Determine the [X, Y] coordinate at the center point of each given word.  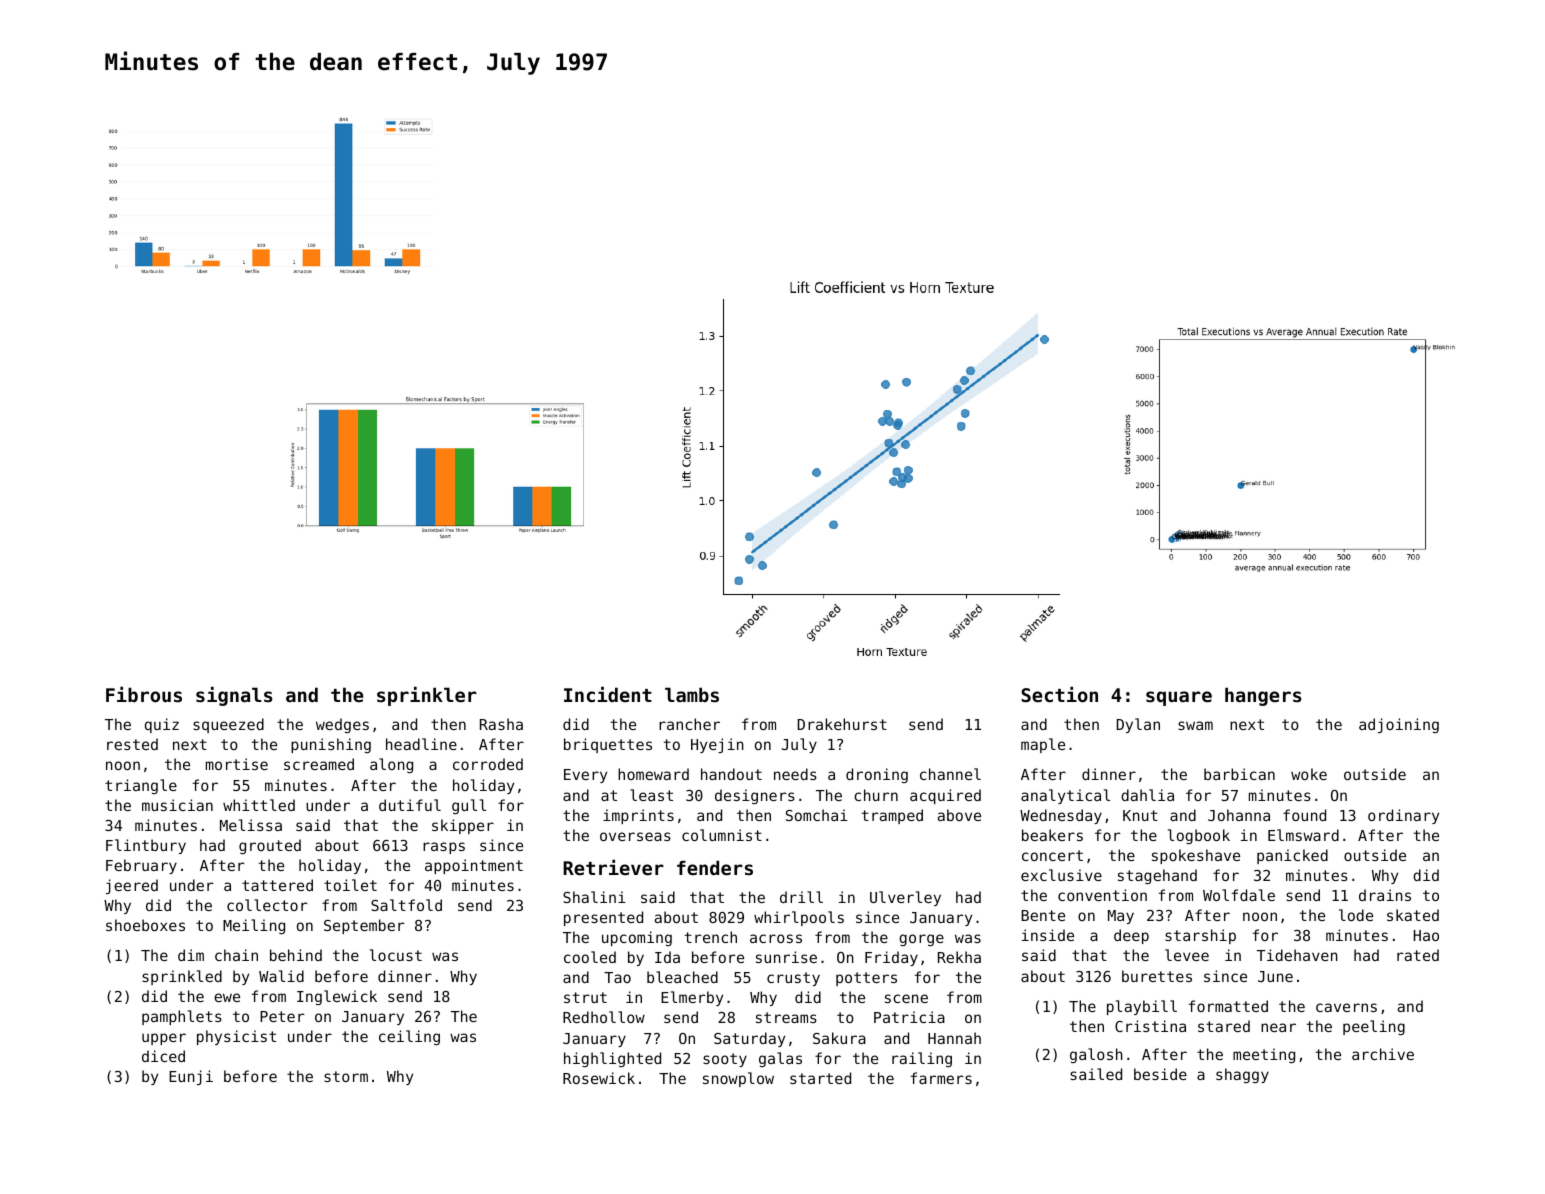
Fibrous [144, 694]
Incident [608, 694]
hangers [1263, 696]
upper [164, 1039]
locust [396, 955]
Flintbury [146, 846]
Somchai [817, 815]
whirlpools [799, 918]
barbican [1239, 774]
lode [1356, 915]
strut [585, 997]
